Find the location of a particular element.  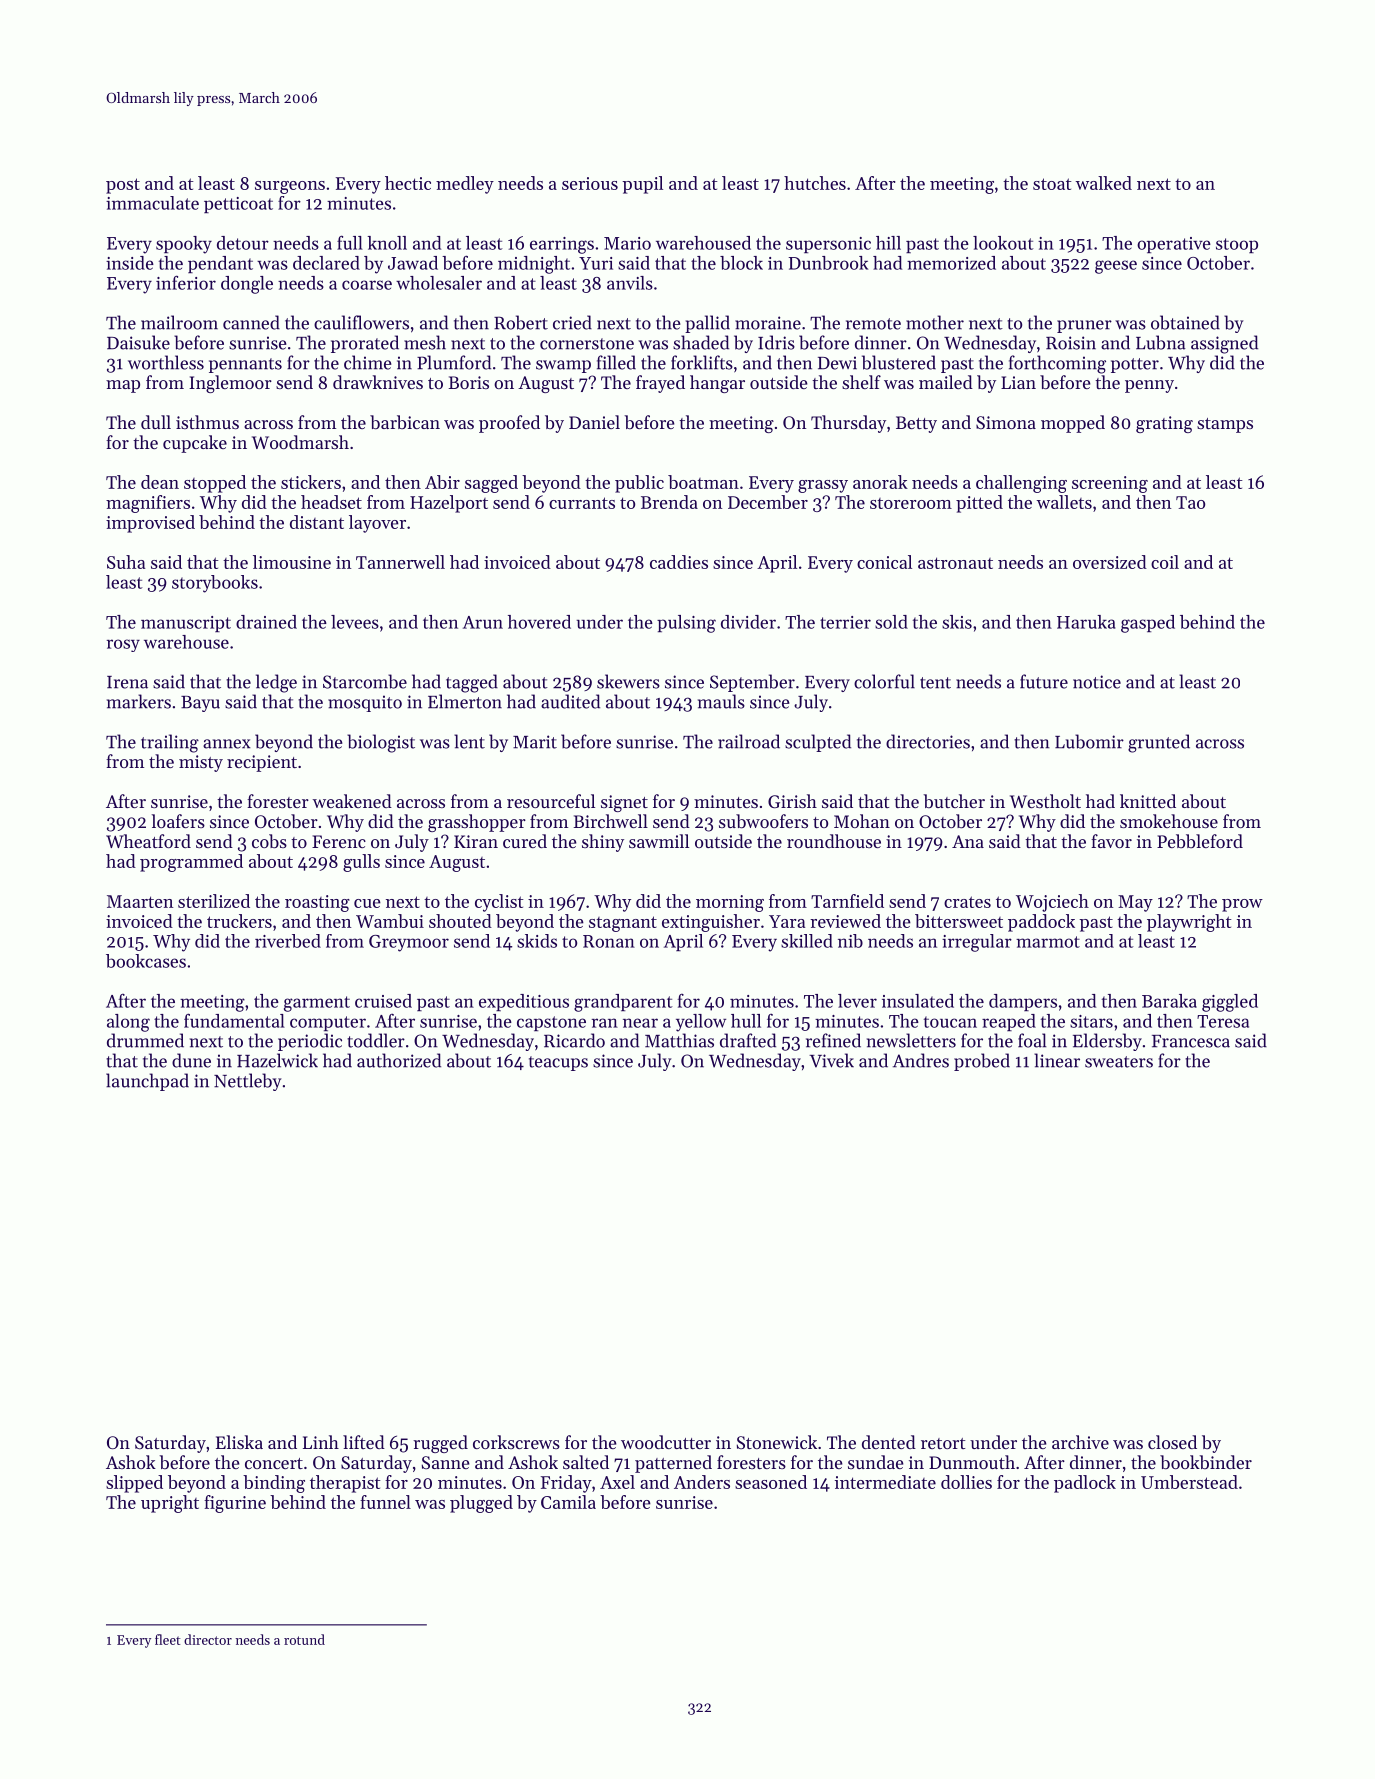

fleet is located at coordinates (168, 1639).
